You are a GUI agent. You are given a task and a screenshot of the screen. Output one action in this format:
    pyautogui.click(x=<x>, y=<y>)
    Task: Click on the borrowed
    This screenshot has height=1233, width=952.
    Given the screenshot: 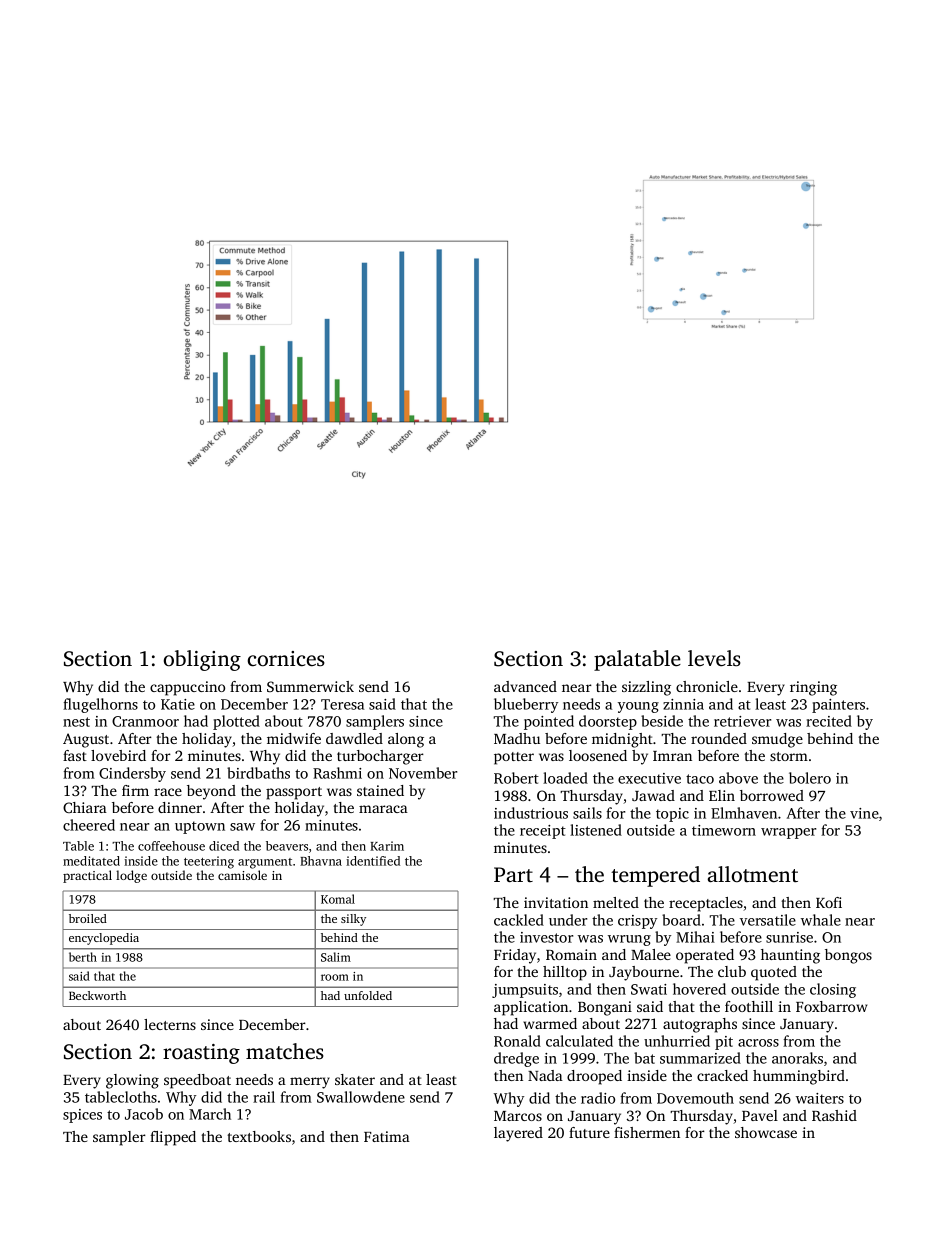 What is the action you would take?
    pyautogui.click(x=772, y=795)
